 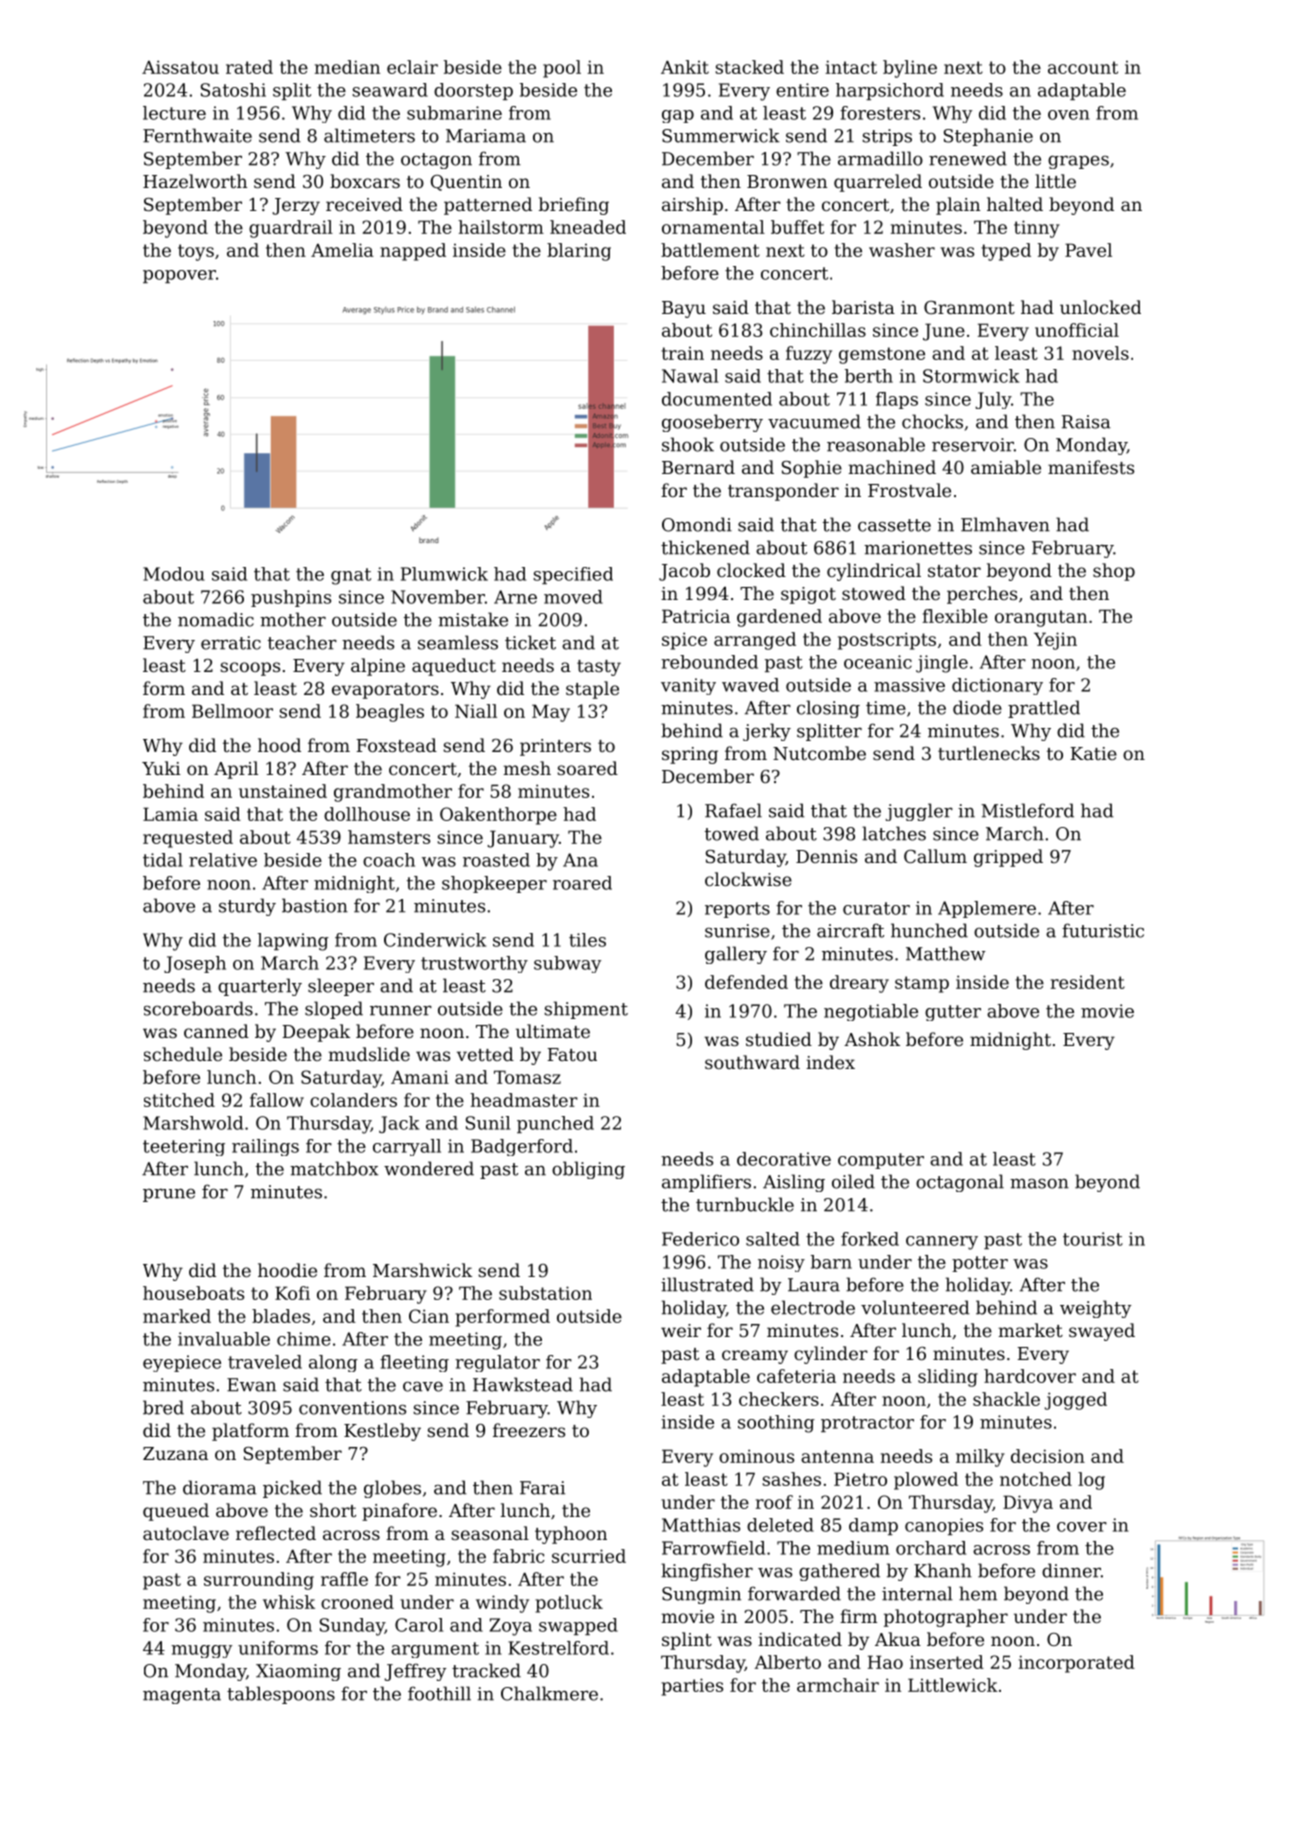 What do you see at coordinates (902, 250) in the image?
I see `washer` at bounding box center [902, 250].
